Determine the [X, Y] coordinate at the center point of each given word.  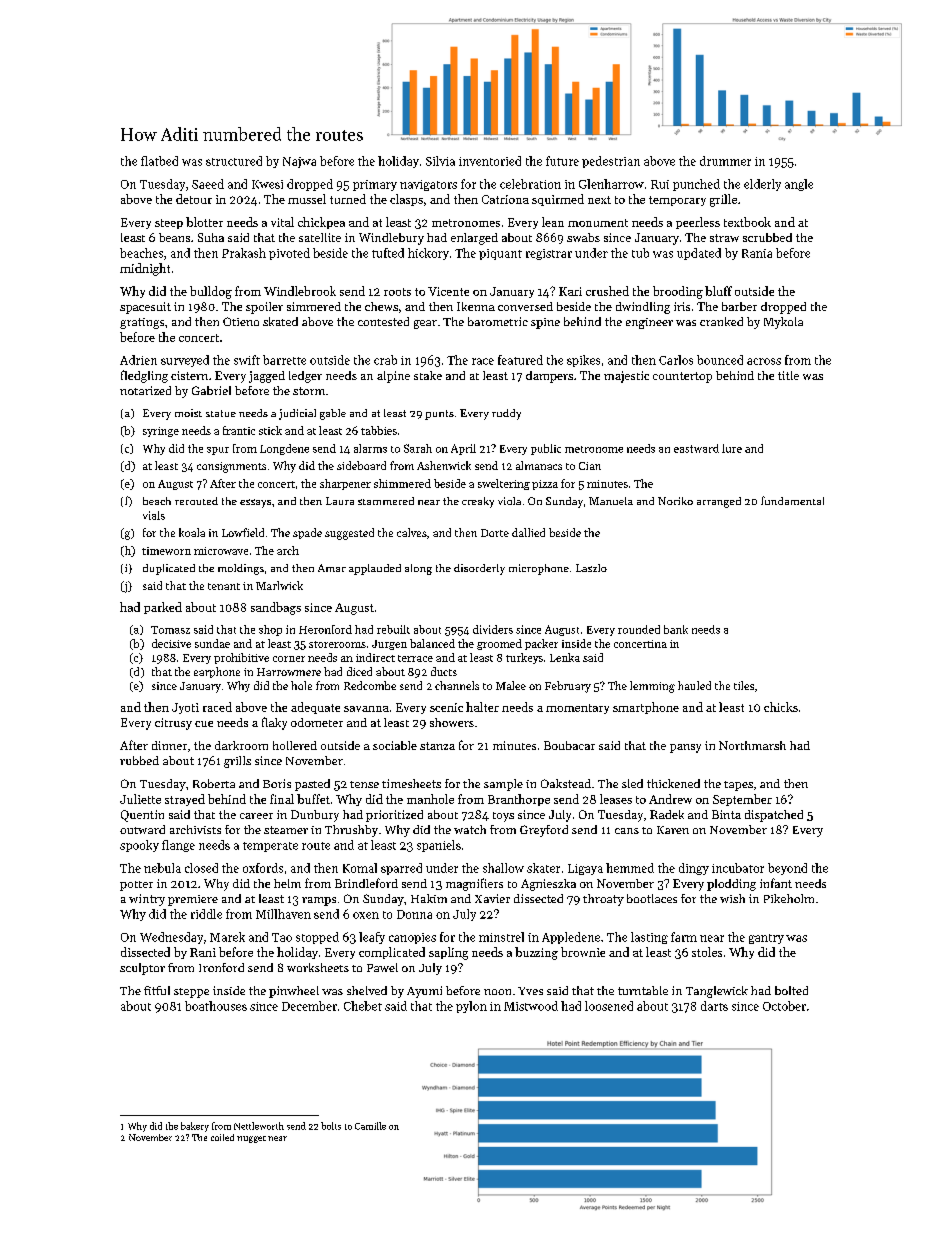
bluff [718, 291]
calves [412, 532]
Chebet [363, 1006]
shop [270, 630]
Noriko [675, 501]
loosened [609, 1006]
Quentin [142, 816]
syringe [161, 432]
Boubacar [569, 745]
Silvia [440, 161]
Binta [726, 814]
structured [234, 161]
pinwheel [294, 992]
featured [520, 360]
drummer [725, 161]
